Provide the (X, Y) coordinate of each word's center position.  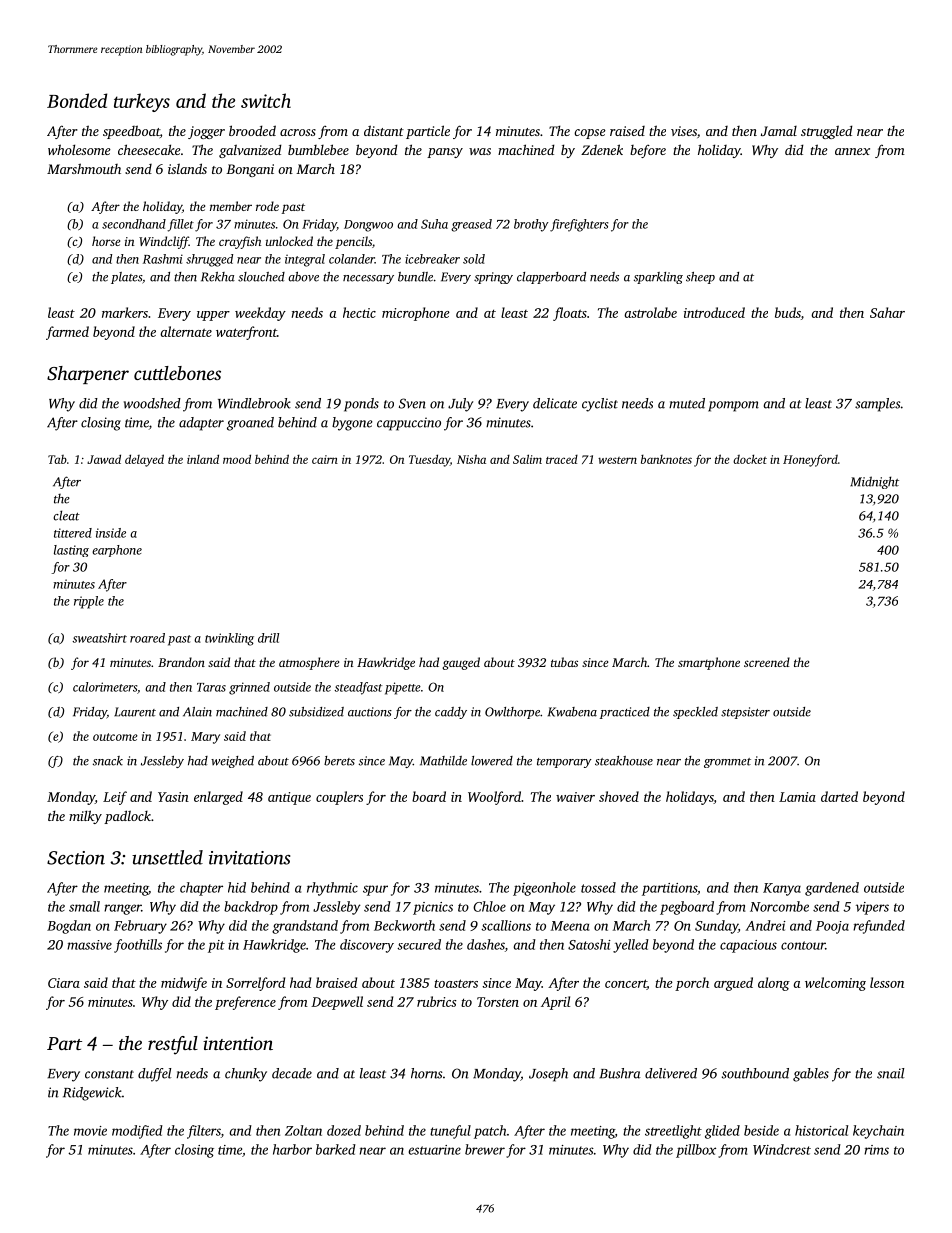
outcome (115, 737)
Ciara (64, 983)
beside (761, 1130)
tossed (598, 887)
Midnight (874, 482)
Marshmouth (84, 168)
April (555, 1003)
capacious (748, 946)
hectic (359, 312)
